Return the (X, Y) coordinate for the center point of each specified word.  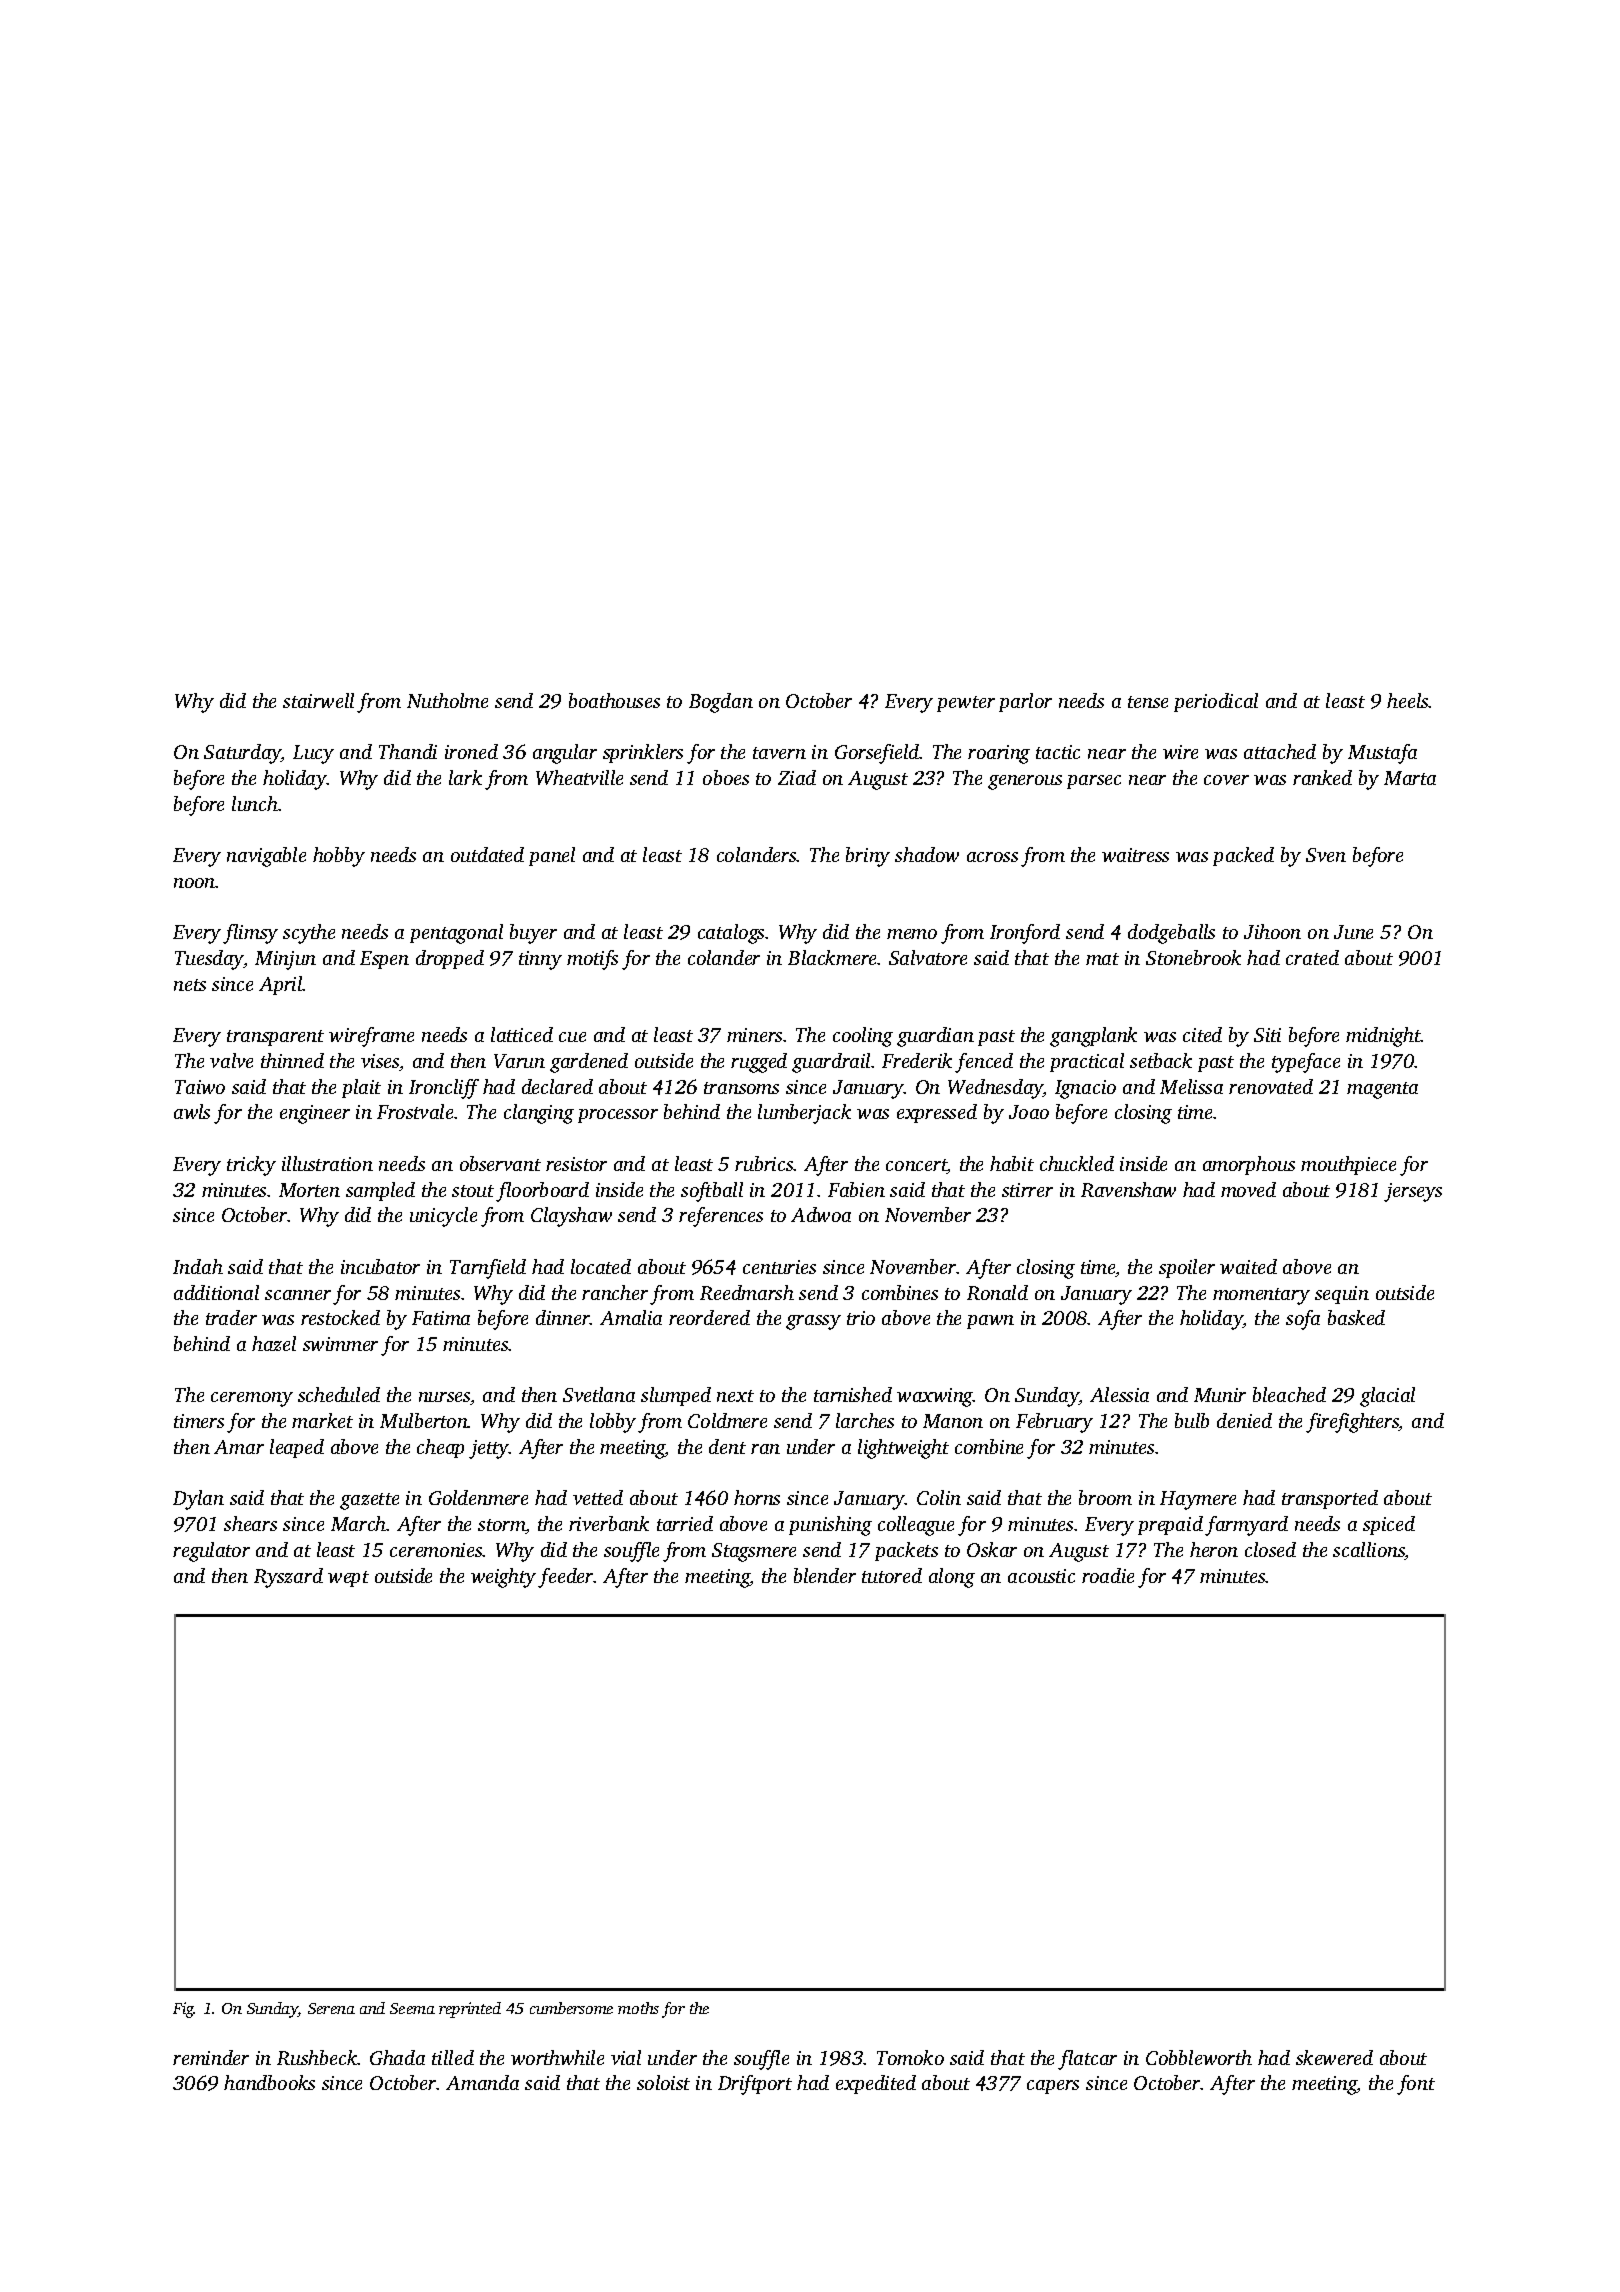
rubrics (764, 1163)
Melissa (1191, 1086)
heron (1214, 1549)
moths (638, 2008)
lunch (255, 803)
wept (348, 1579)
